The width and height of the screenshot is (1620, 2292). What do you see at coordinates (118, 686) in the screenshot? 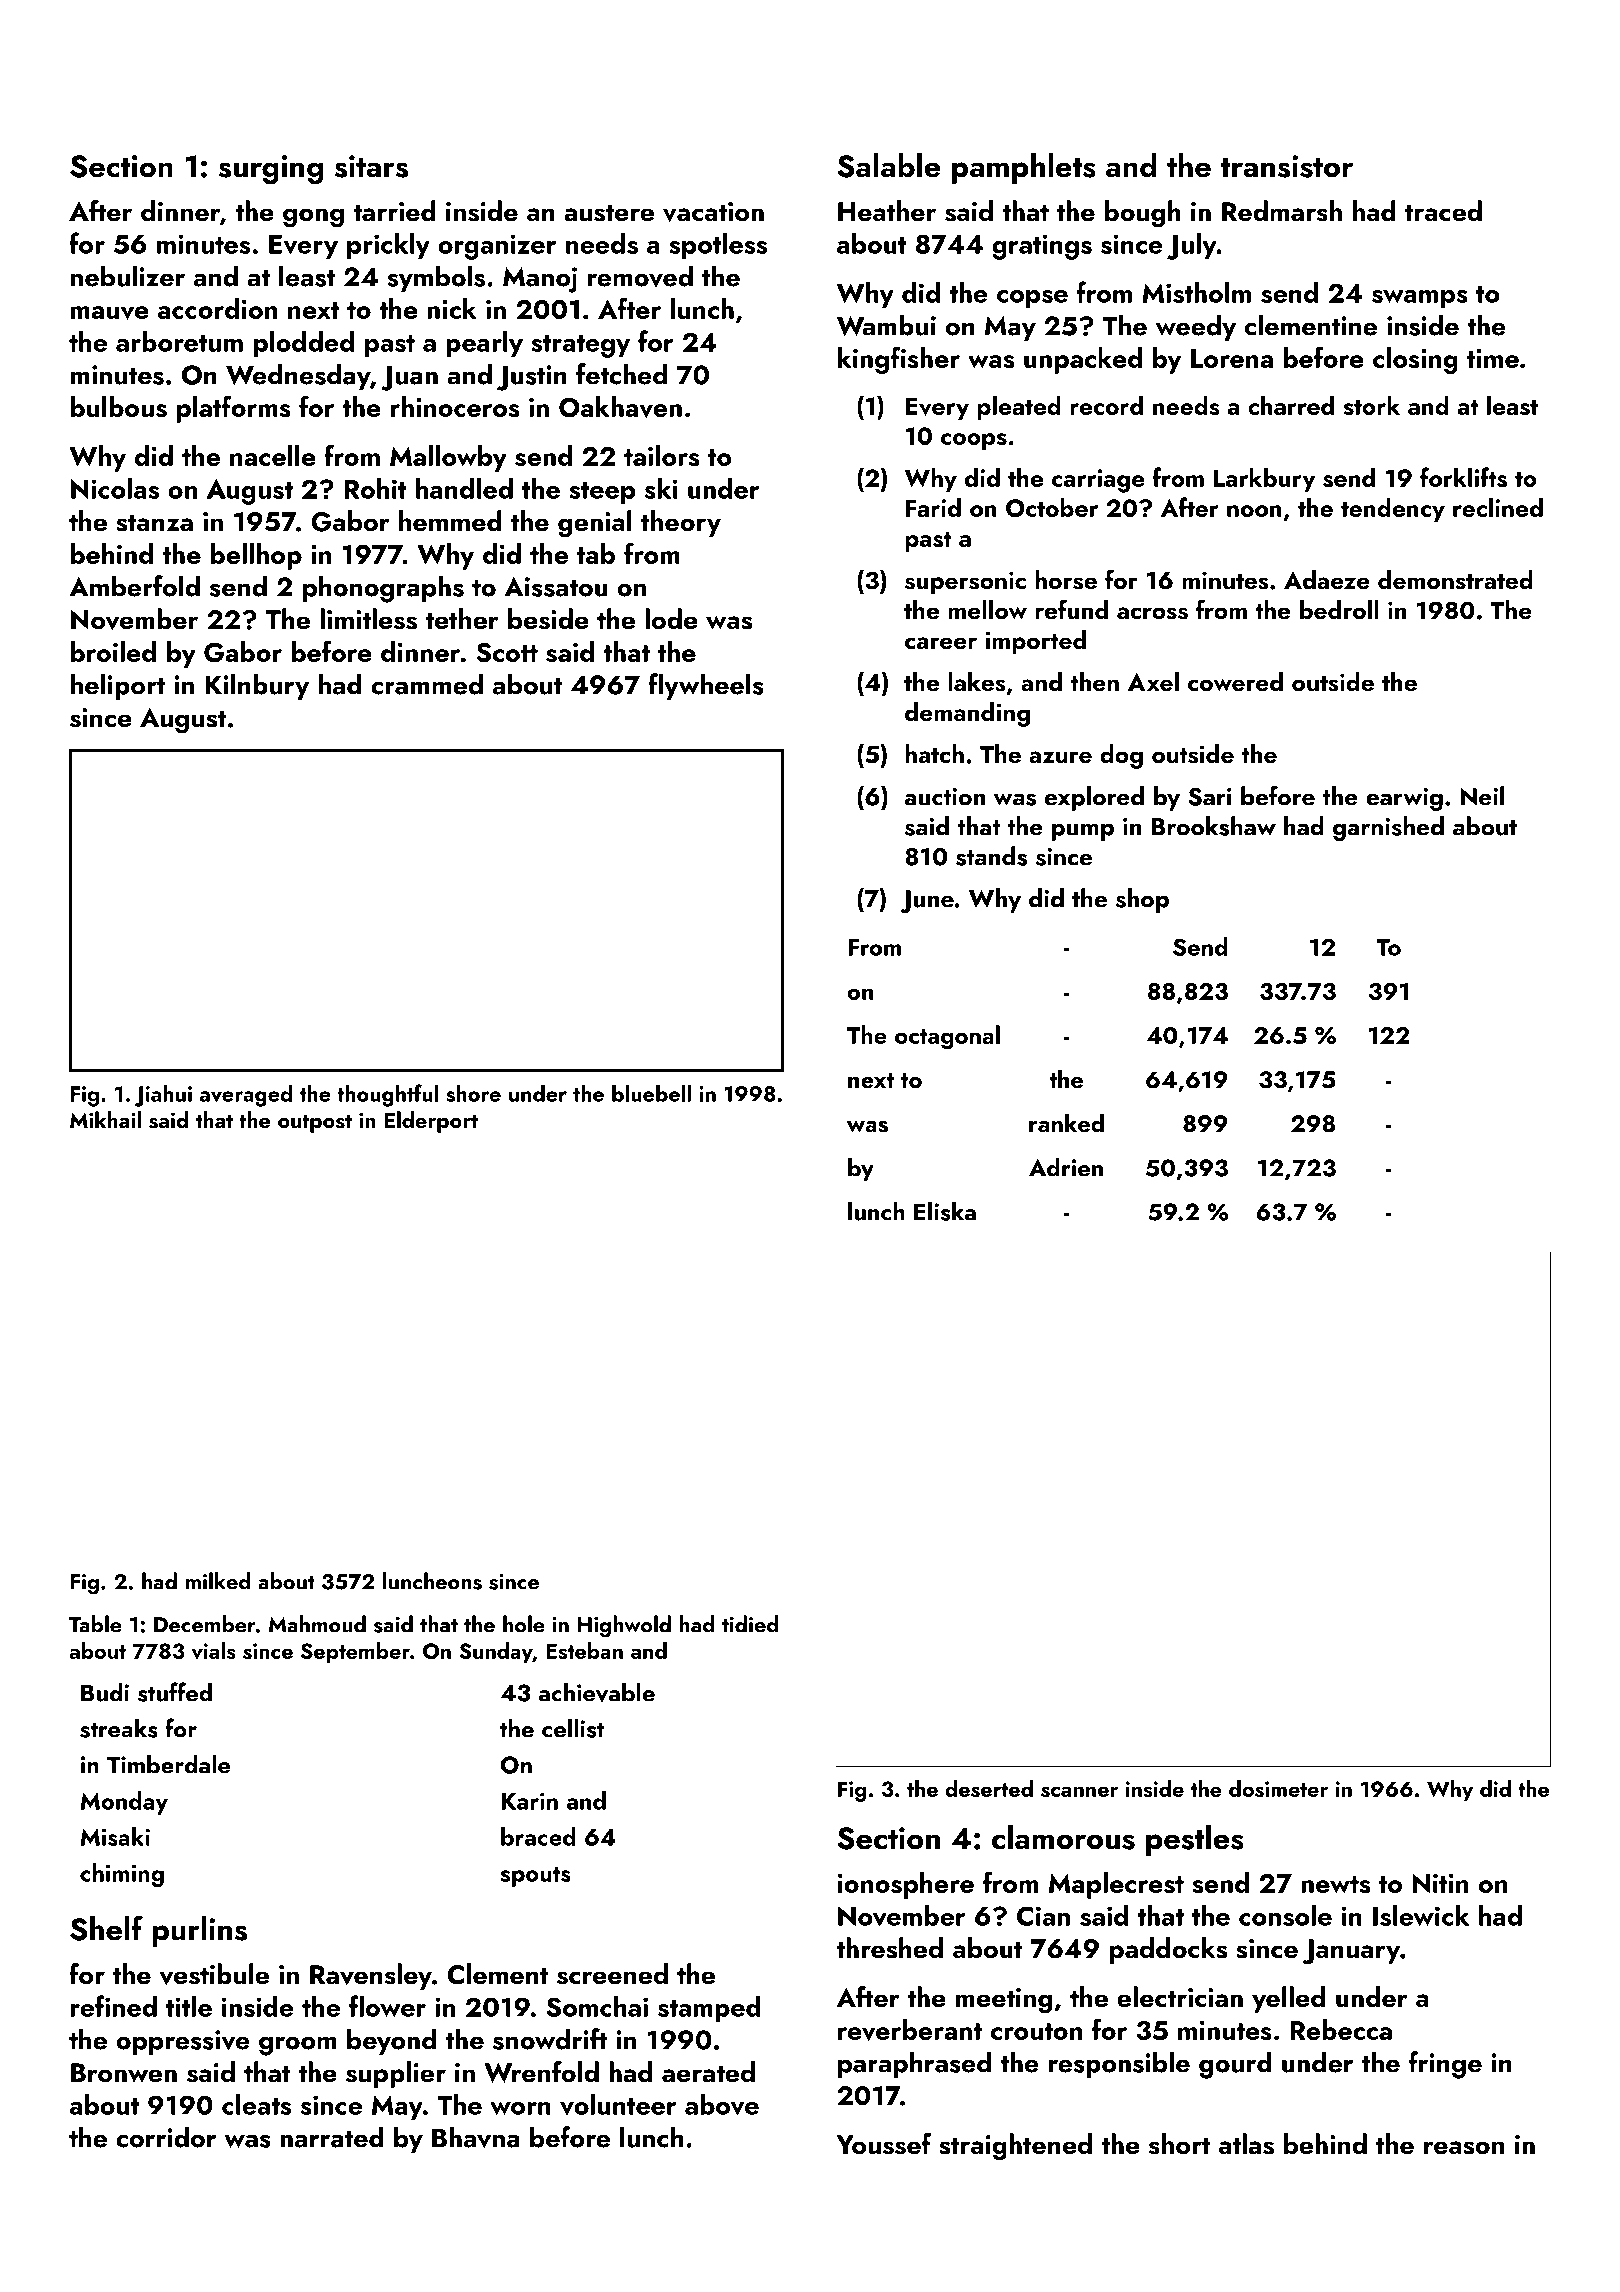
I see `heliport` at bounding box center [118, 686].
